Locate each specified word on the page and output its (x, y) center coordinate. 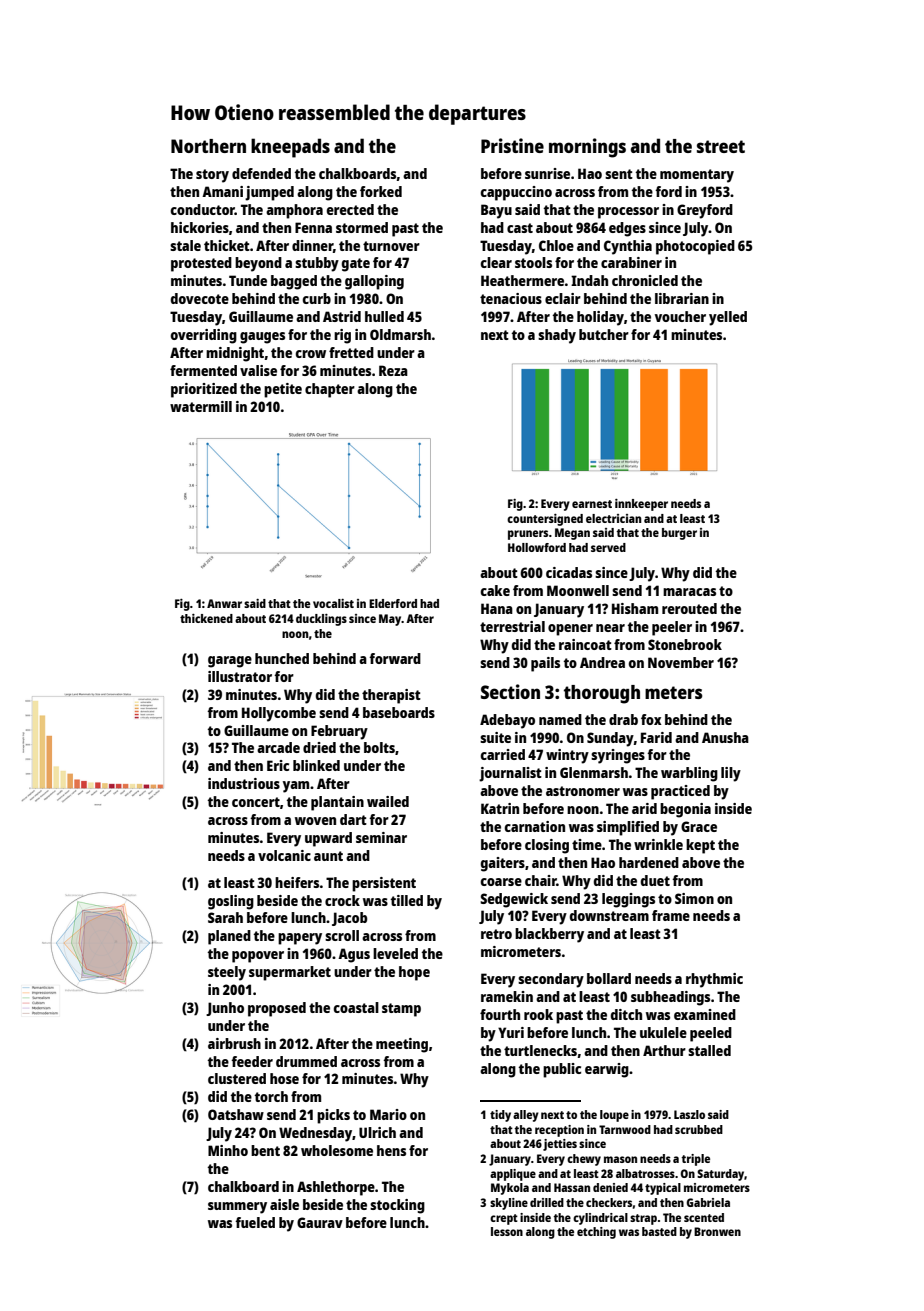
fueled (255, 1222)
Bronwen (717, 1231)
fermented (203, 370)
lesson (507, 1231)
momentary (697, 176)
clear (496, 262)
